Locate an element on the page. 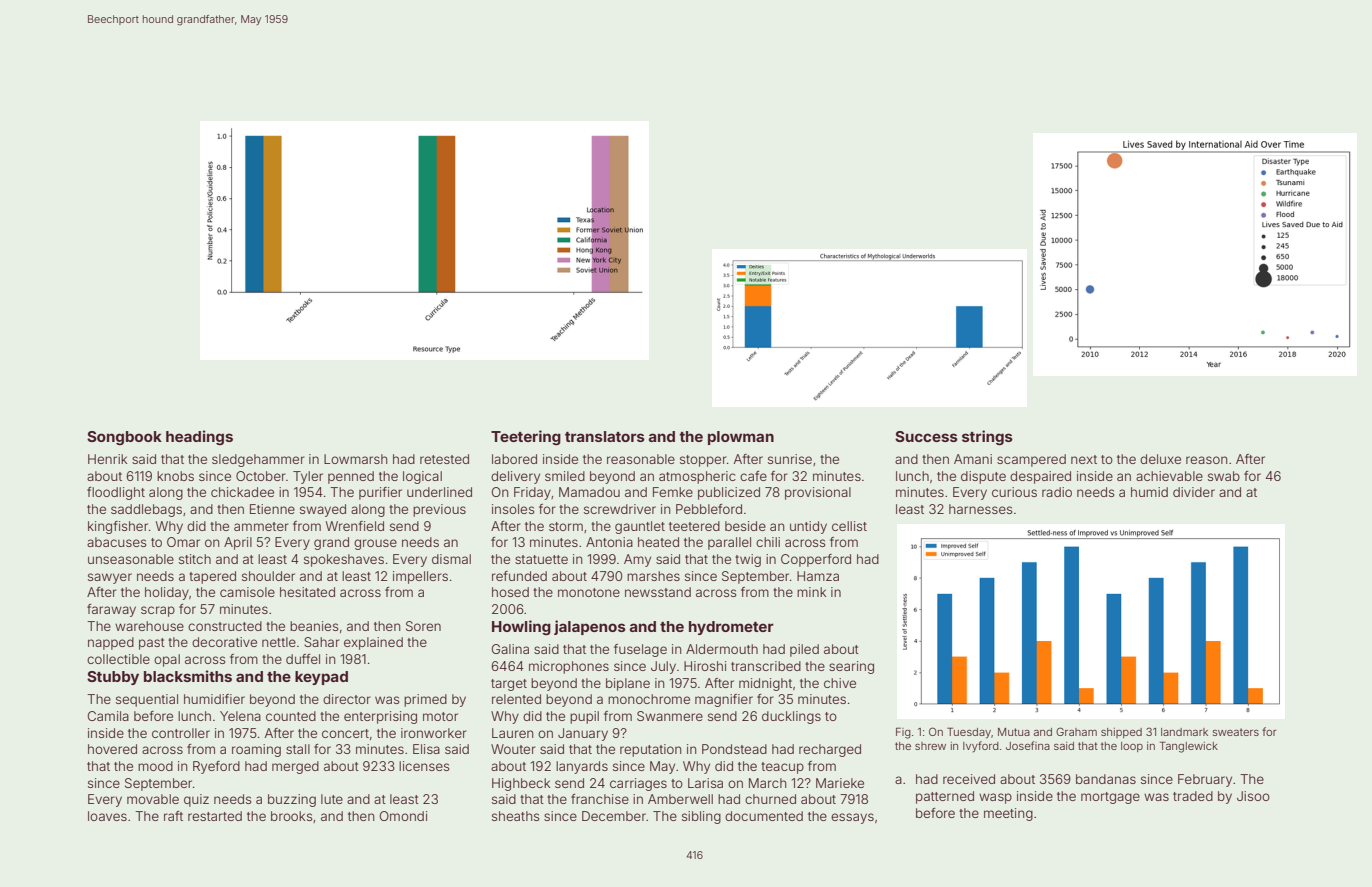  mood is located at coordinates (155, 766).
